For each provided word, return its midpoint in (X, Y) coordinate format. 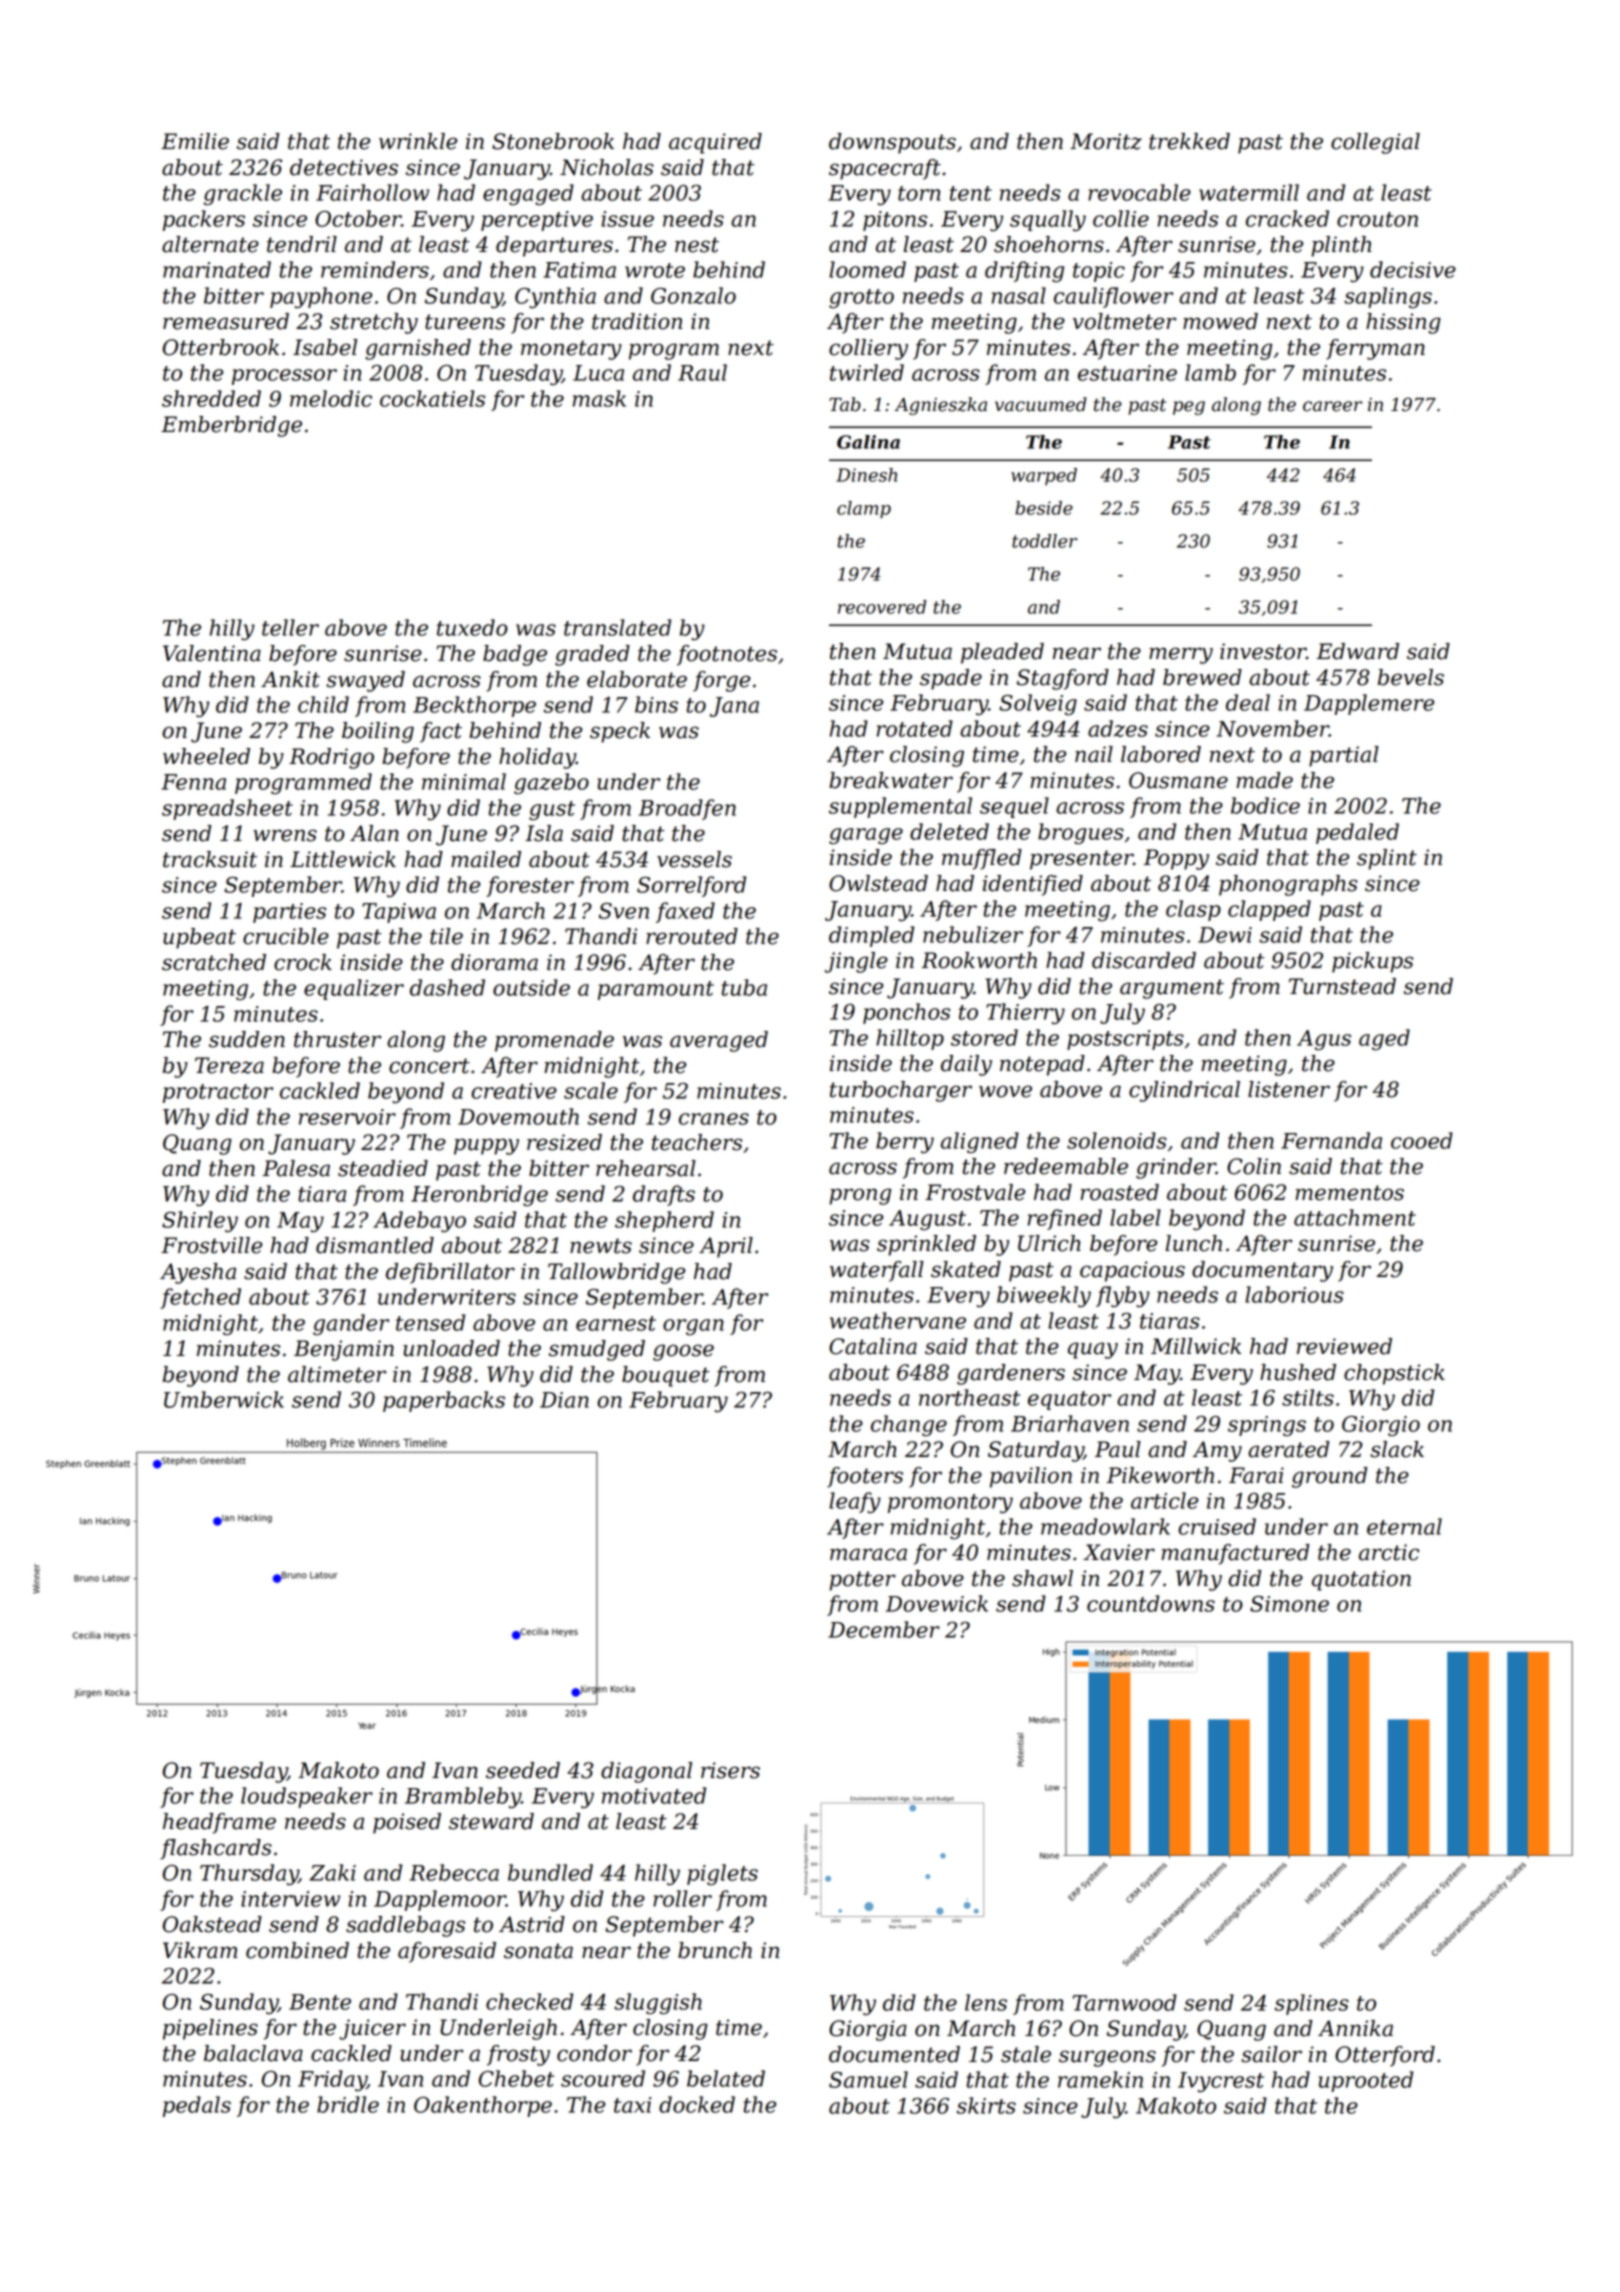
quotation (1361, 1580)
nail (1094, 754)
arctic (1389, 1552)
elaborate (637, 679)
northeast (969, 1397)
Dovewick (937, 1603)
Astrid (532, 1924)
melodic (331, 398)
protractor (218, 1093)
